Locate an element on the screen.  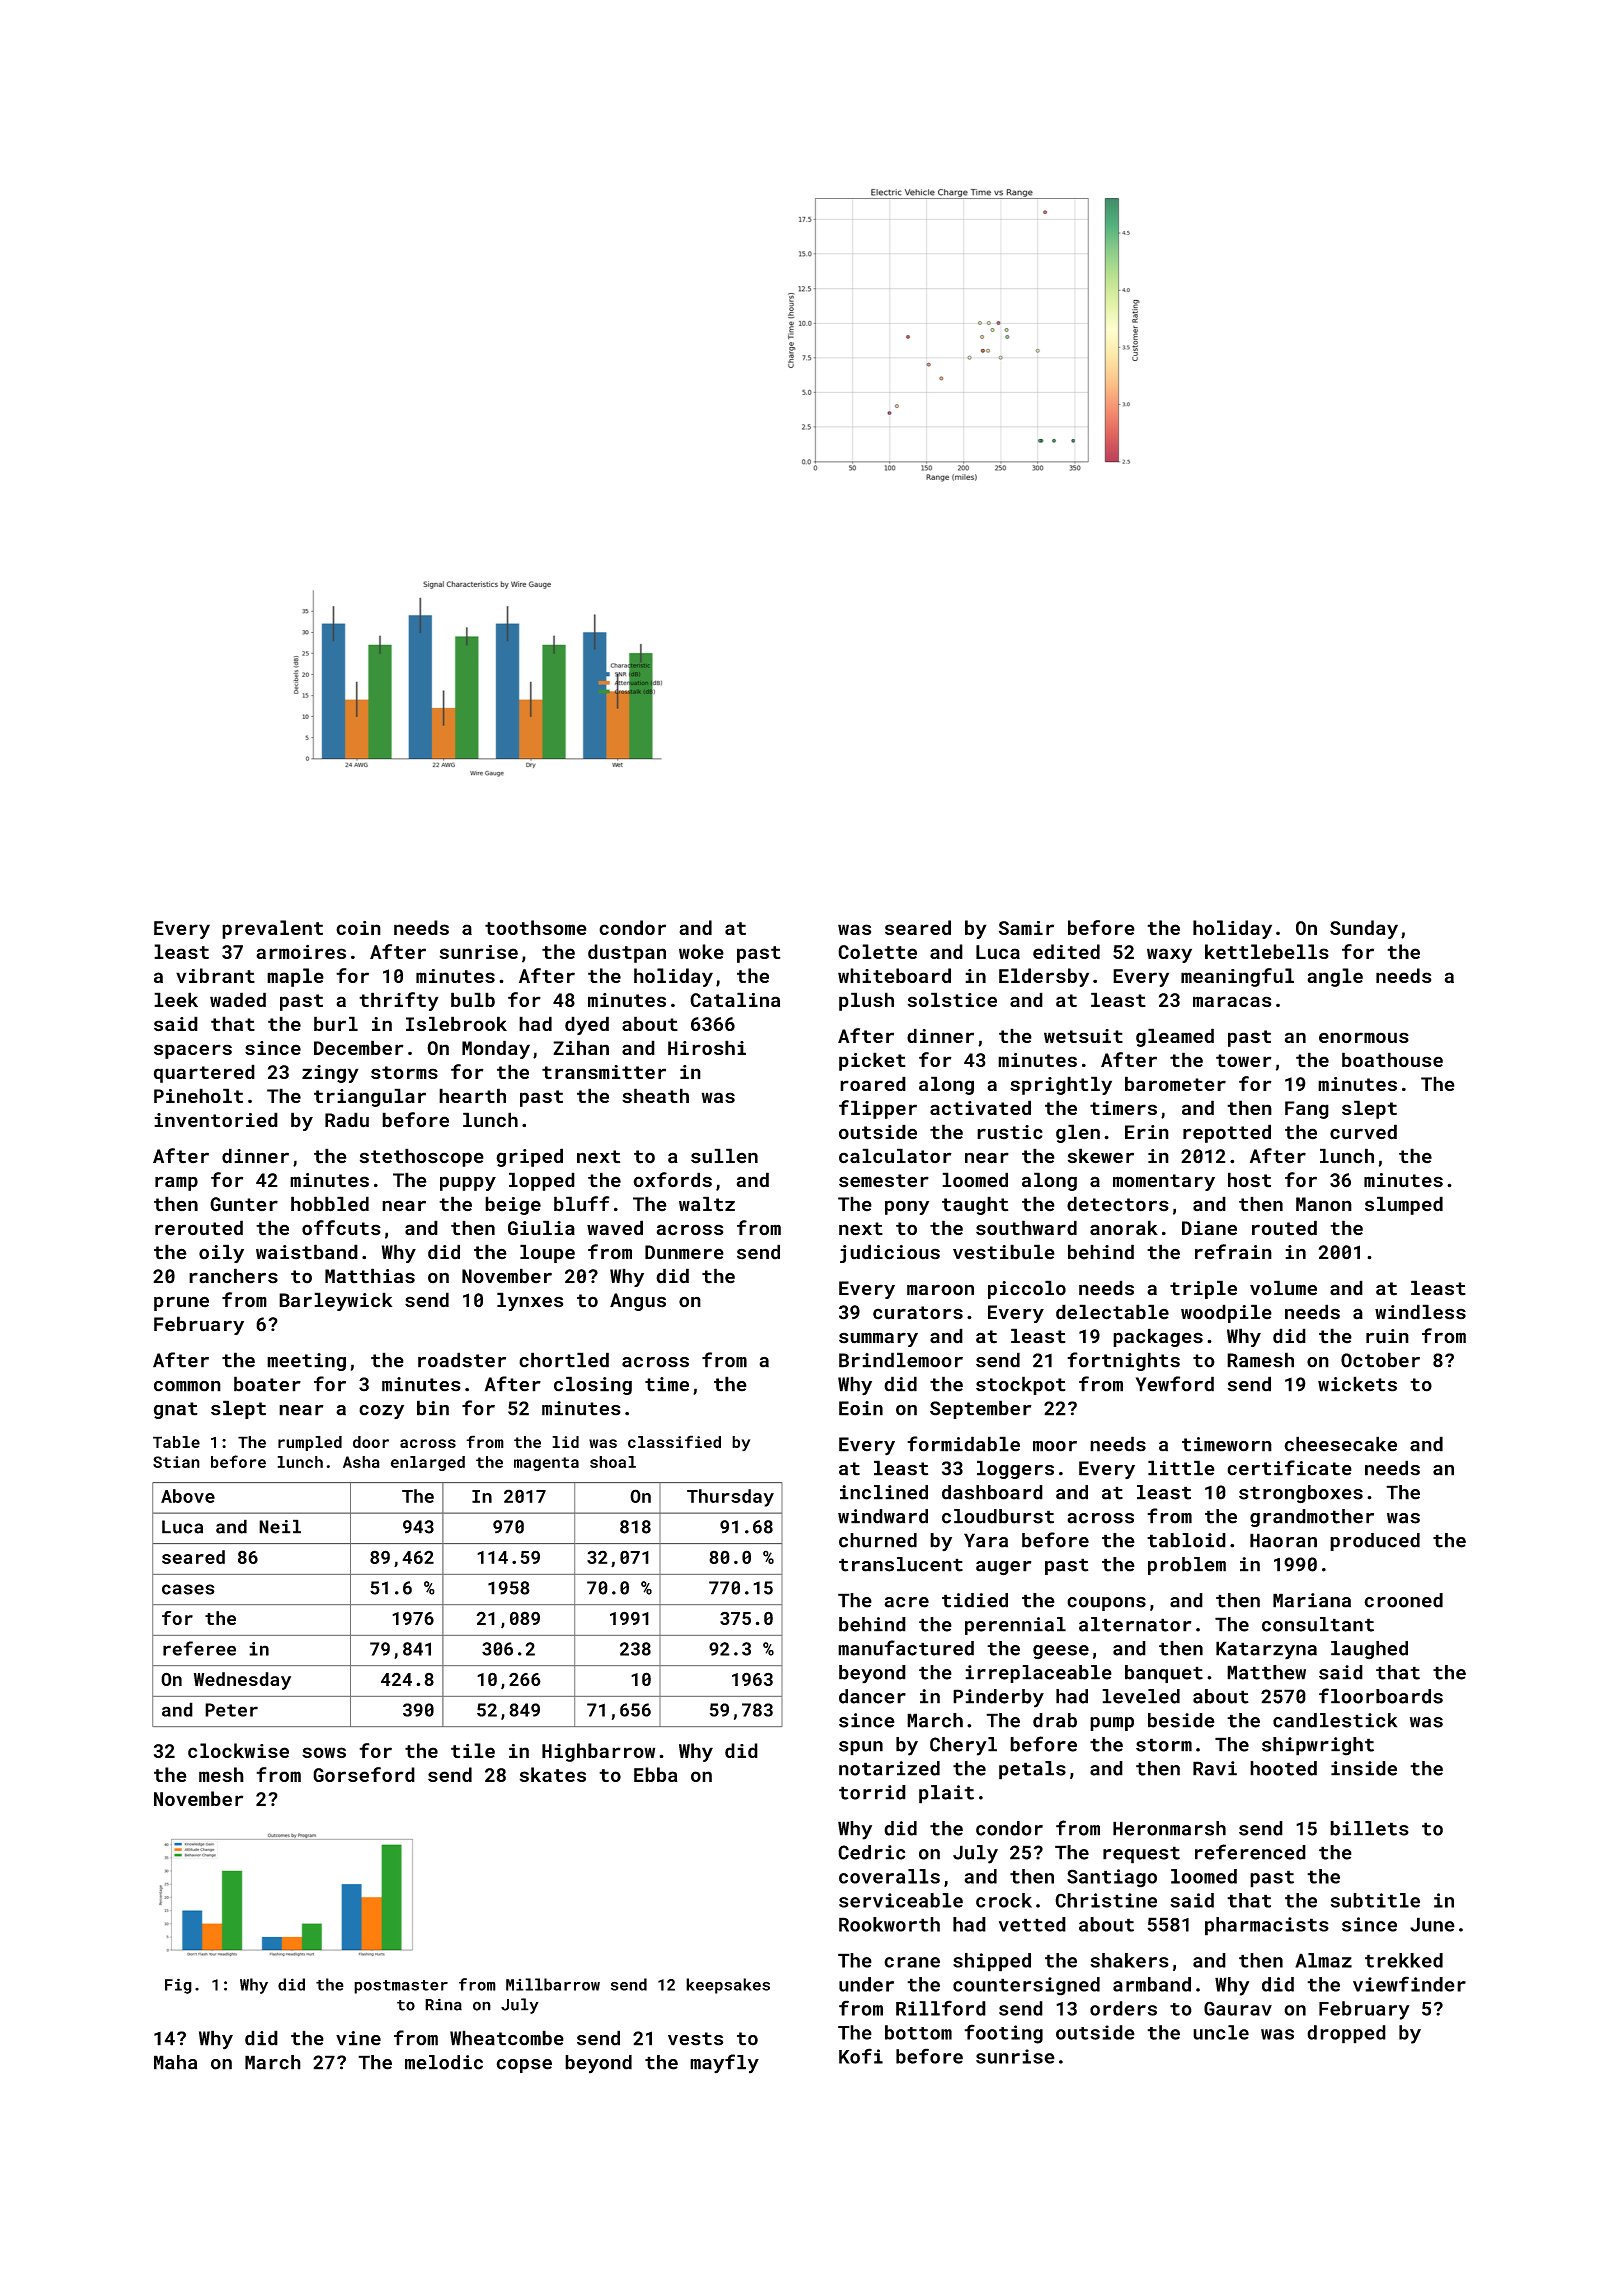
common is located at coordinates (187, 1386).
